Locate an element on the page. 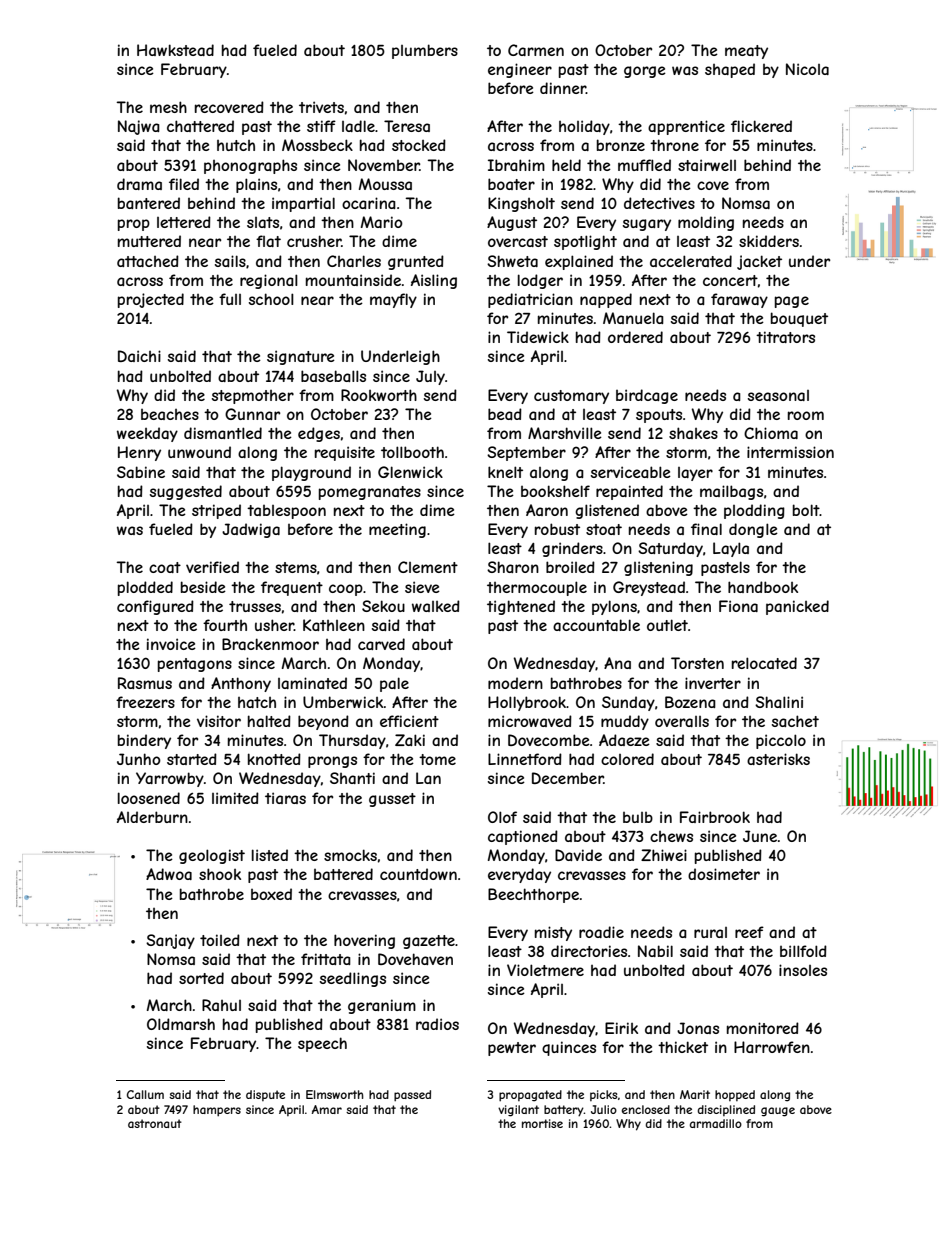  radios is located at coordinates (437, 1024).
